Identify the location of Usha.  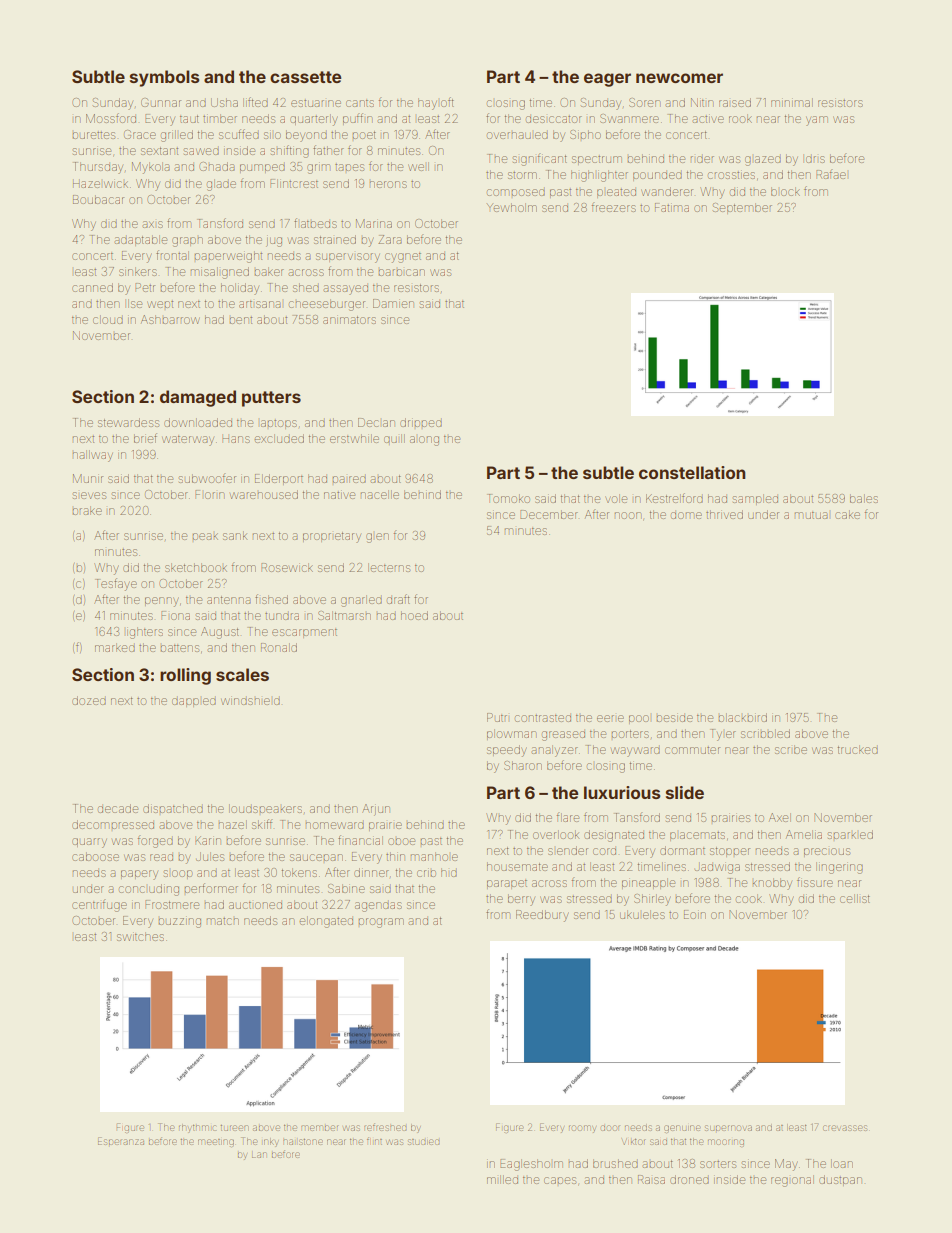
(224, 102).
